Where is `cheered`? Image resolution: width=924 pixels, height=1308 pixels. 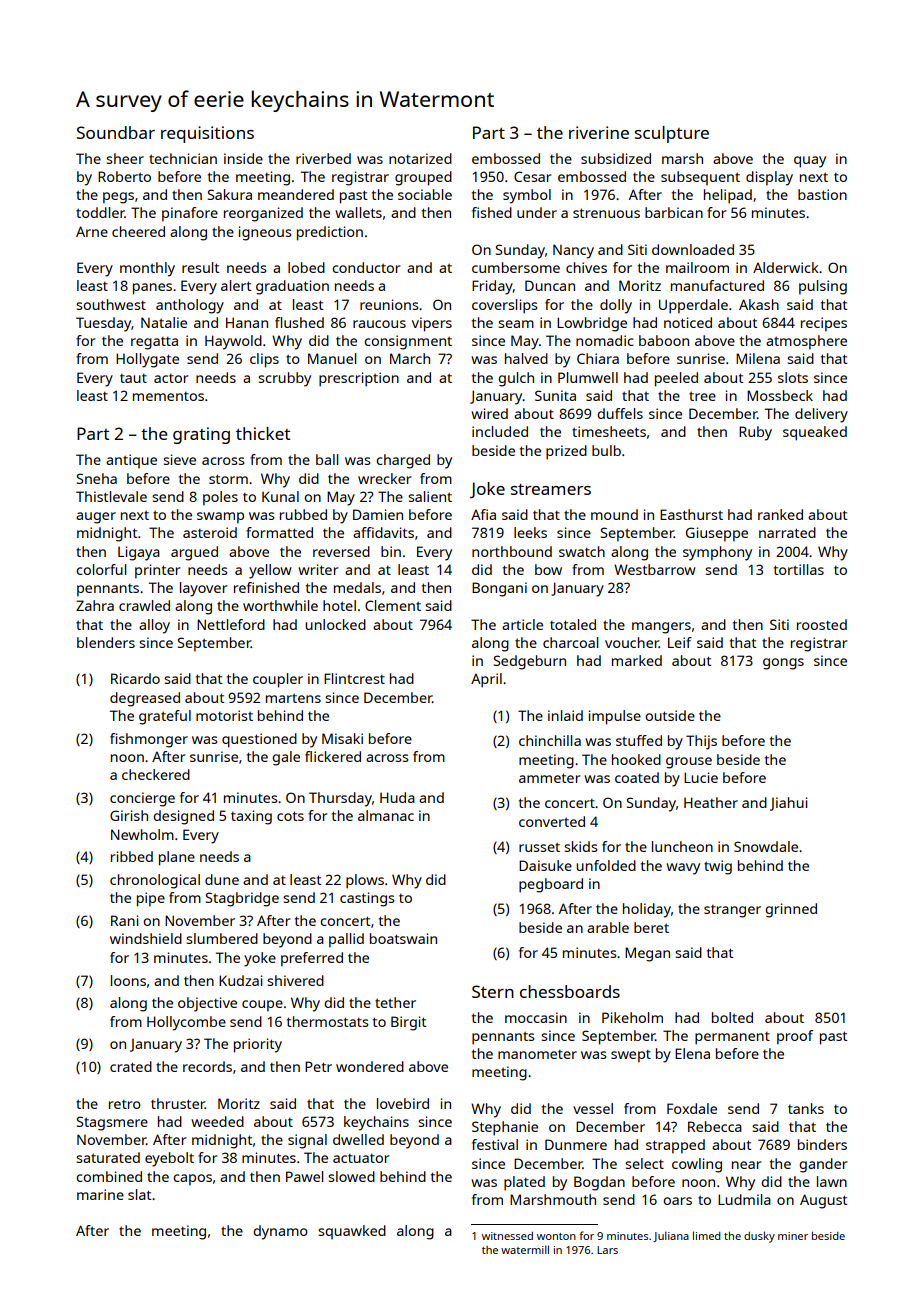
cheered is located at coordinates (138, 231).
